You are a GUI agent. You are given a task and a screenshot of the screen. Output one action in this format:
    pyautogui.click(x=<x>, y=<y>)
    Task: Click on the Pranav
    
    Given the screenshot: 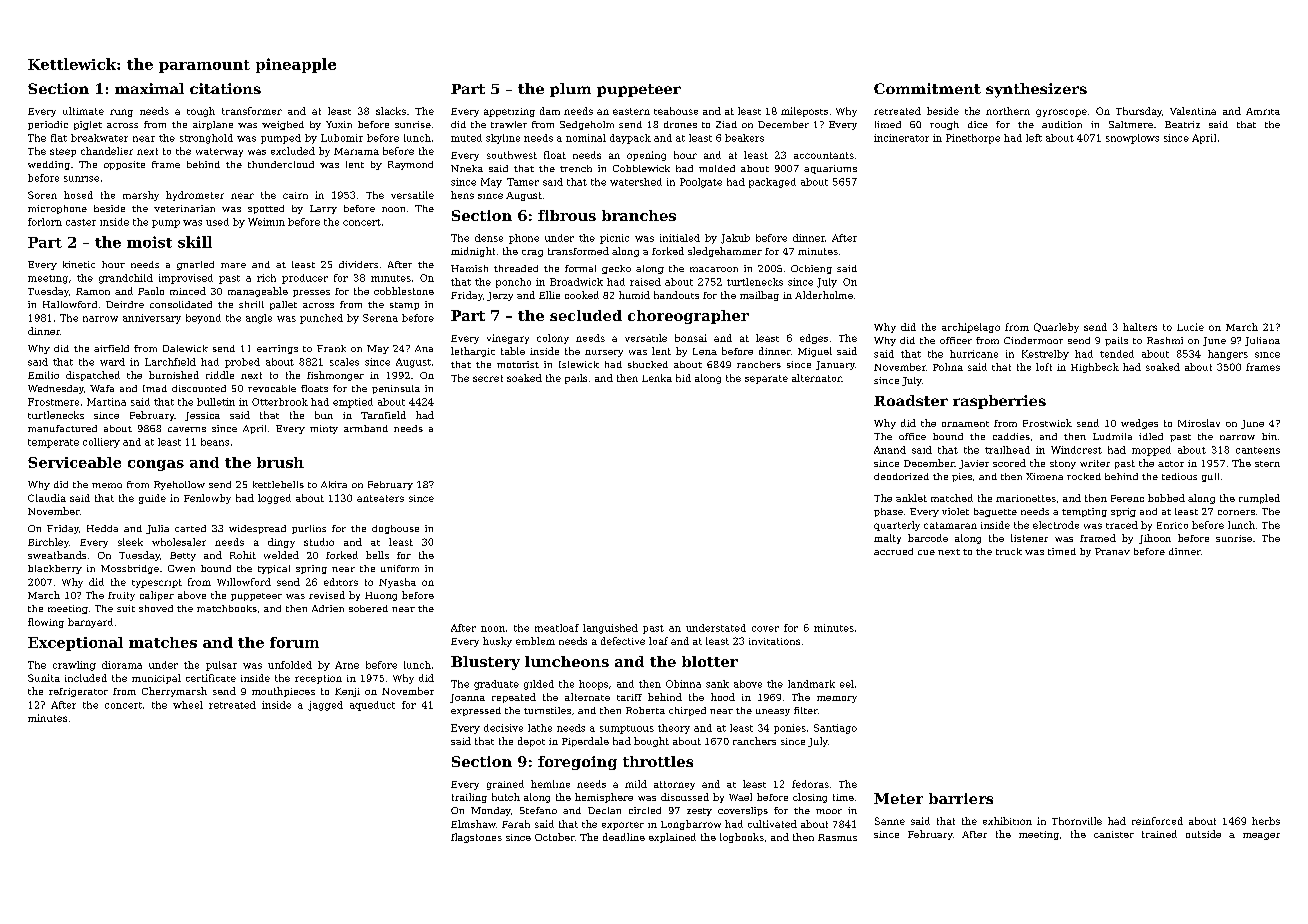 What is the action you would take?
    pyautogui.click(x=1112, y=551)
